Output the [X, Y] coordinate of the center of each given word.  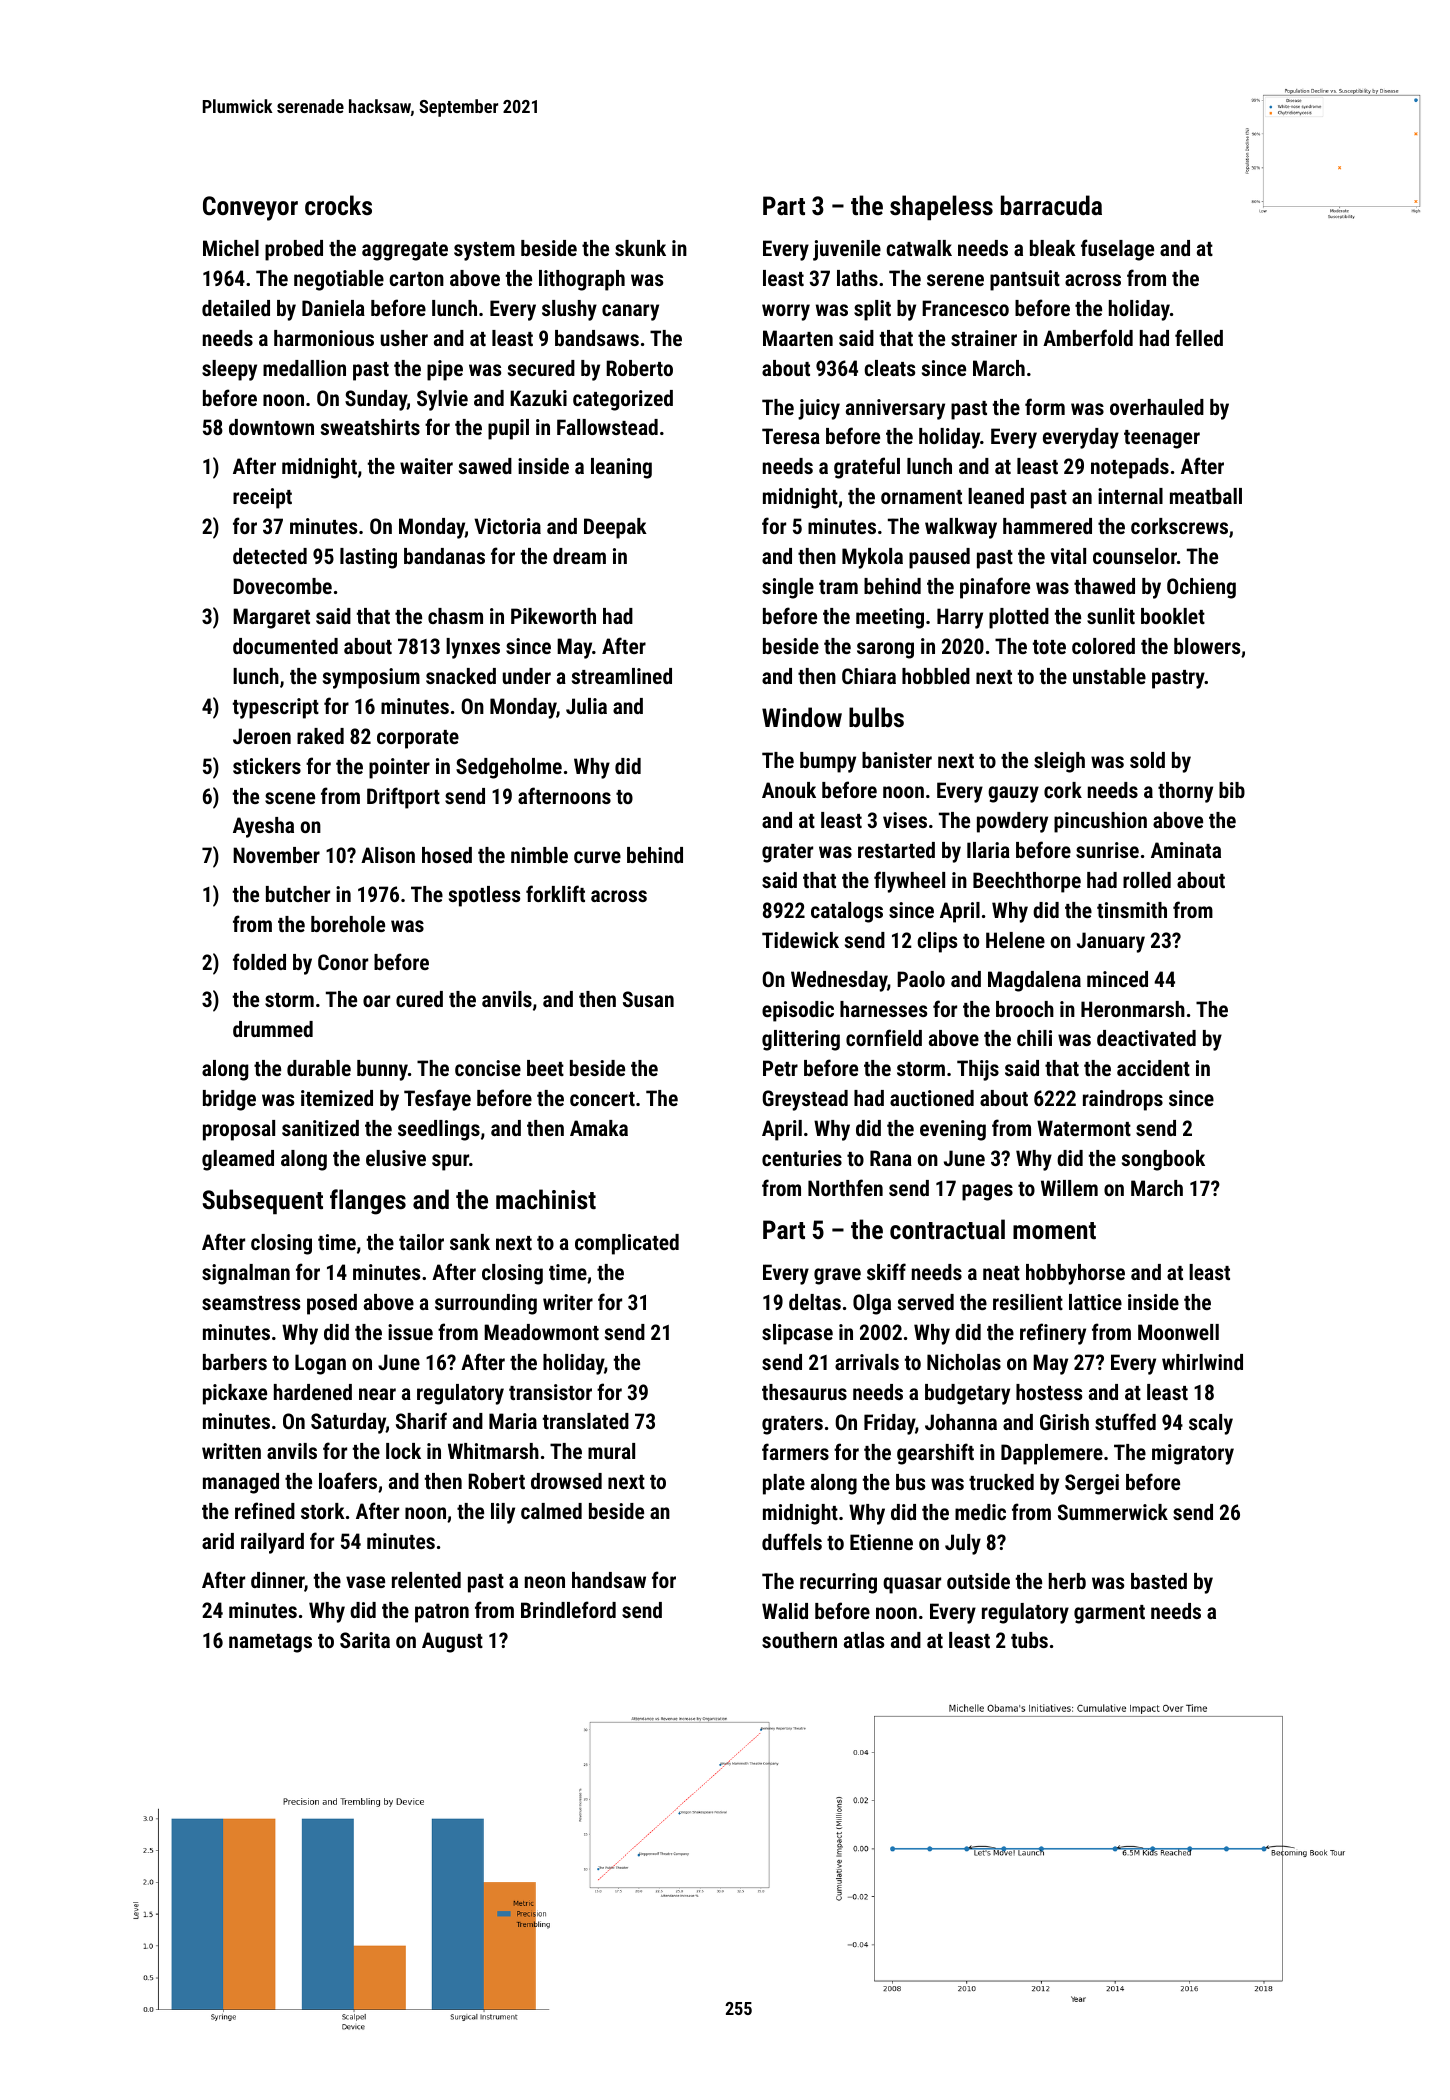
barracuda [1051, 205]
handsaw [609, 1580]
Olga [872, 1304]
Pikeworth [553, 616]
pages [987, 1192]
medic [980, 1512]
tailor [421, 1242]
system [484, 251]
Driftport [403, 798]
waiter [426, 466]
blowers [1207, 646]
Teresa [791, 436]
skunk [640, 248]
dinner [277, 1580]
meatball [1206, 496]
